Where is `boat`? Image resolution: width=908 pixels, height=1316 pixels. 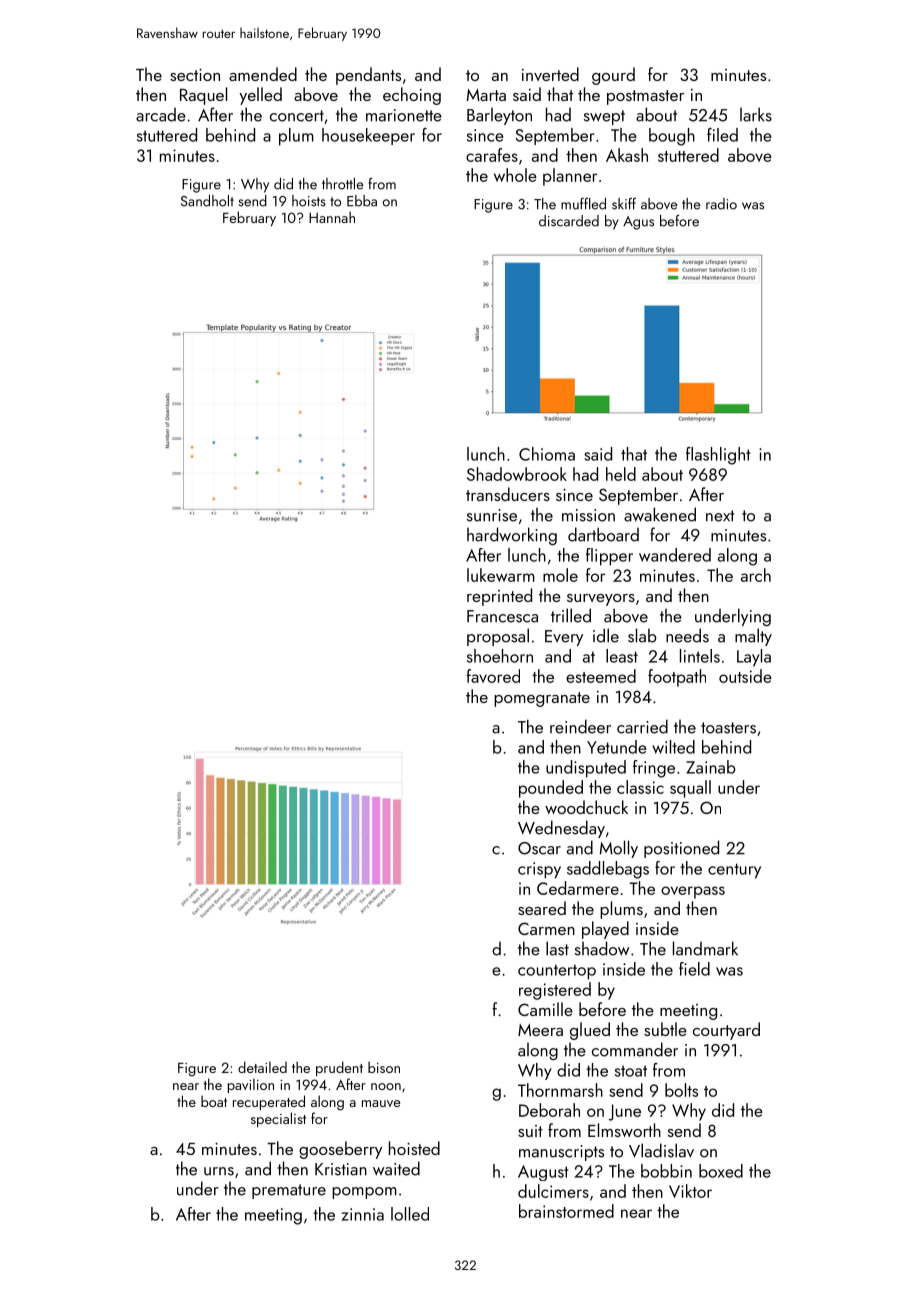
boat is located at coordinates (214, 1101).
